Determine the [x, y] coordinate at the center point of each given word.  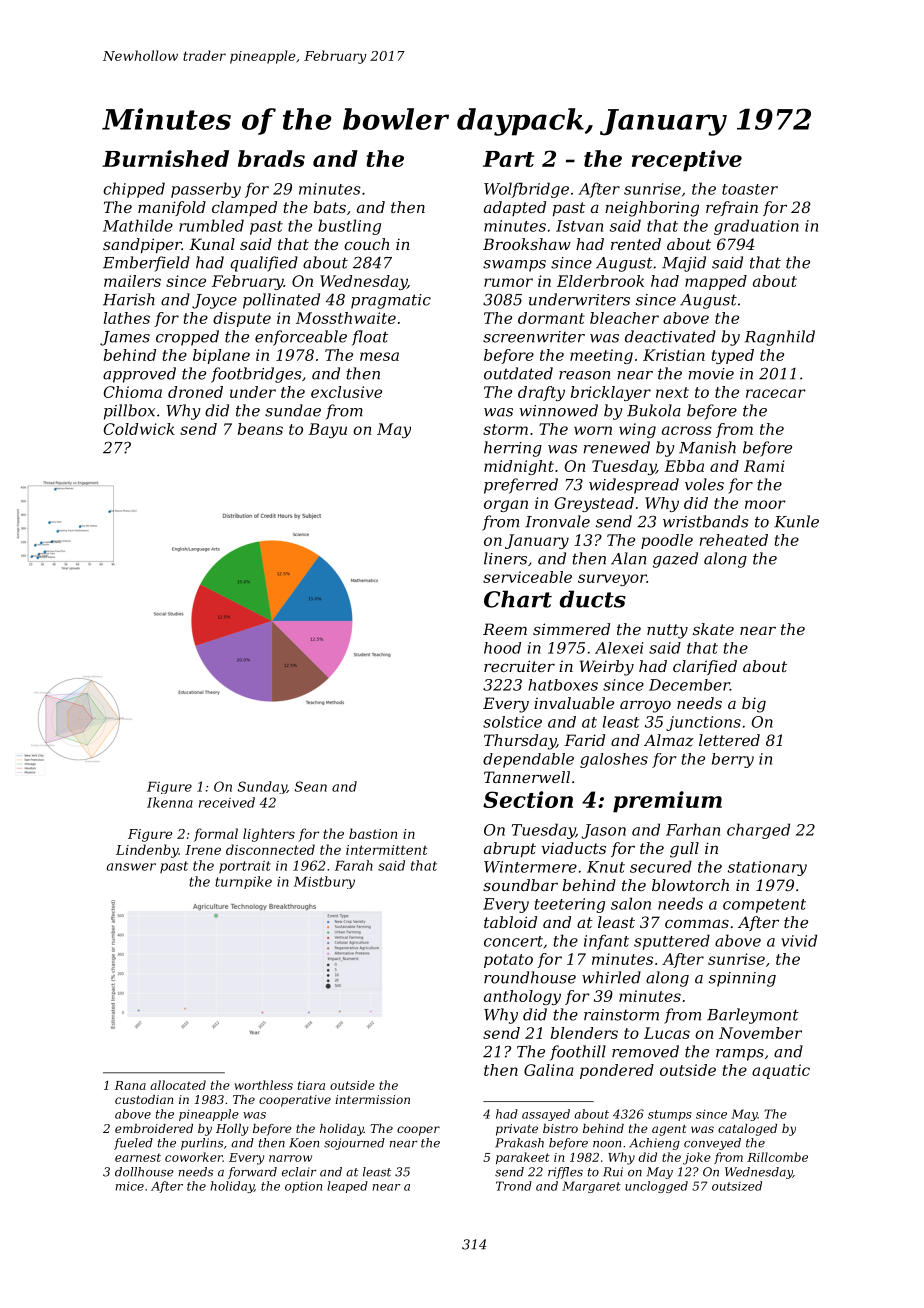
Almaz [669, 740]
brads [271, 158]
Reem [505, 629]
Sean [310, 786]
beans [260, 429]
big [754, 705]
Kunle [796, 521]
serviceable [527, 577]
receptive [687, 161]
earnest [138, 1157]
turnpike [243, 882]
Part [508, 159]
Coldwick [139, 429]
